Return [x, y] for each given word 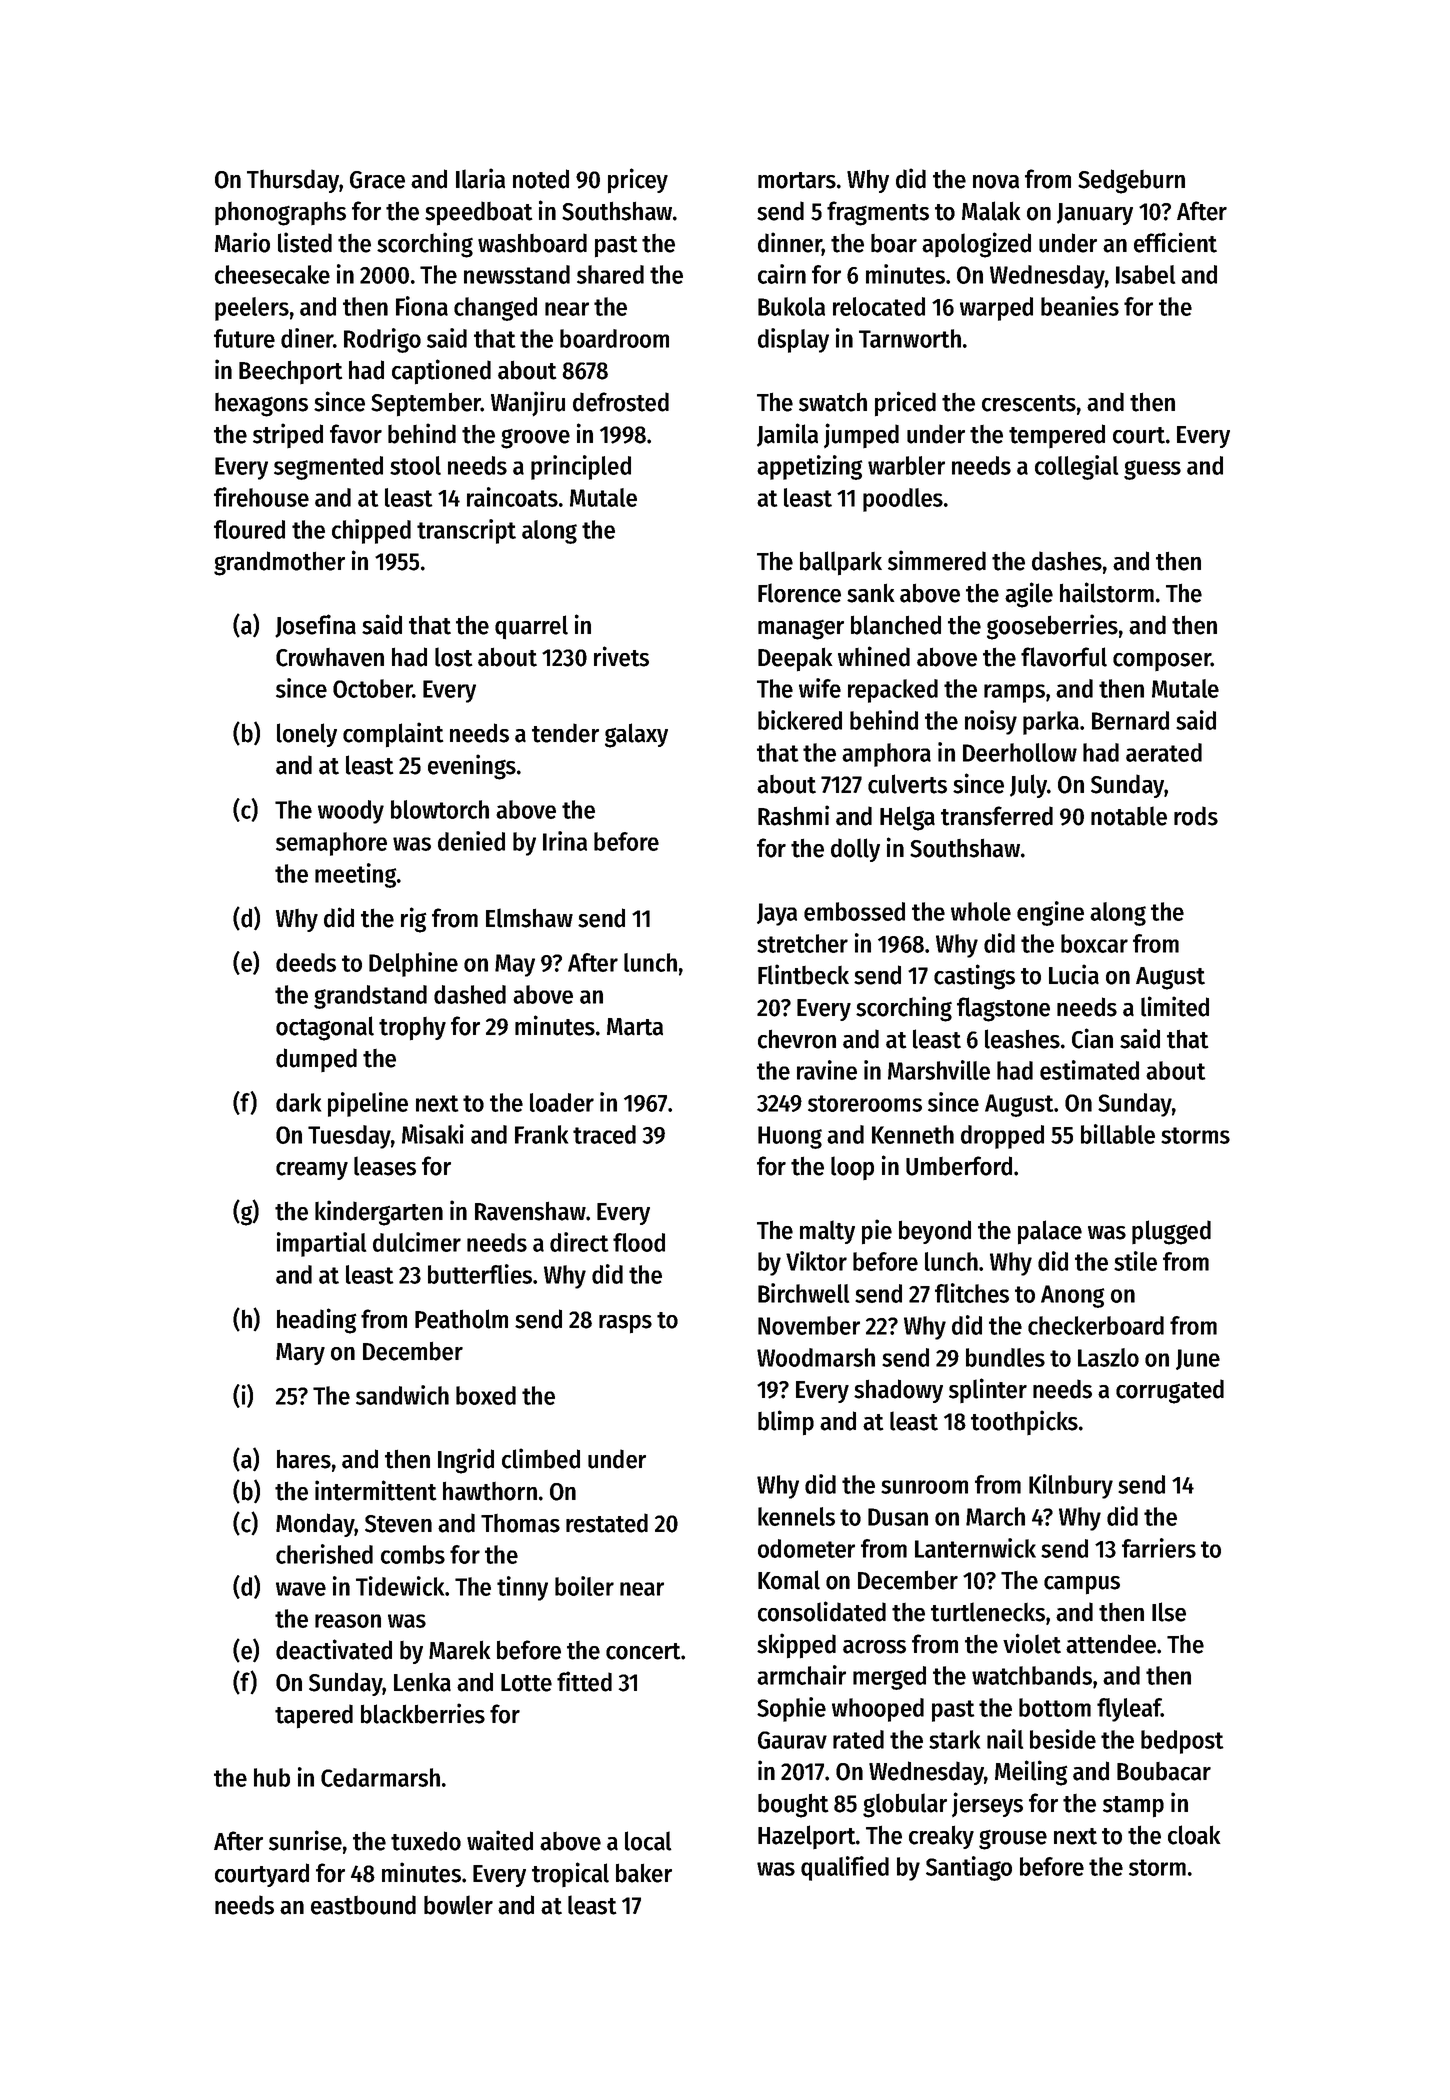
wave [301, 1589]
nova [996, 182]
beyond [935, 1232]
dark [298, 1102]
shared [610, 274]
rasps [625, 1324]
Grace [377, 180]
